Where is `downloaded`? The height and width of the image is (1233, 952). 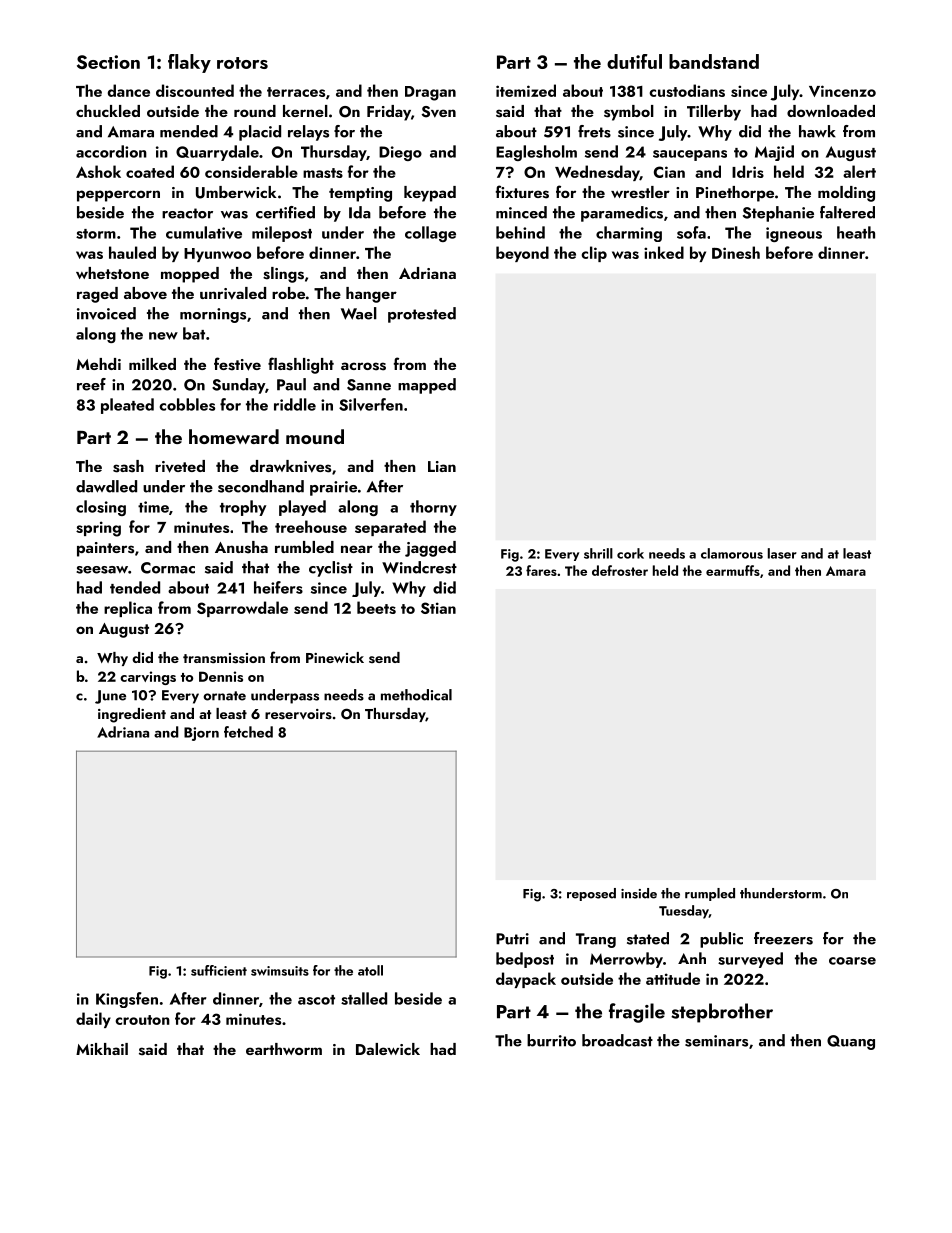 downloaded is located at coordinates (831, 111).
